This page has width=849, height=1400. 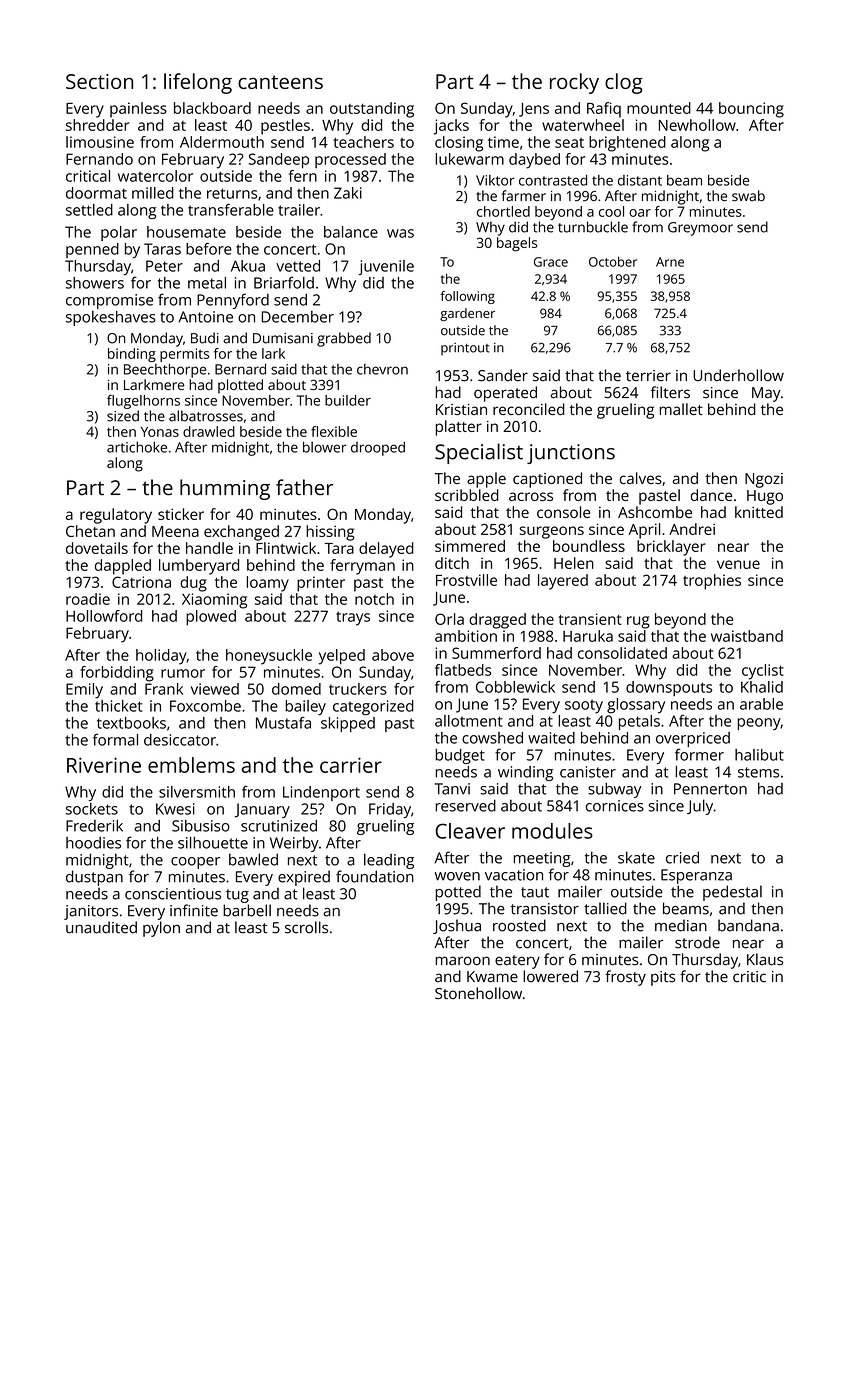 What do you see at coordinates (161, 657) in the page?
I see `holiday` at bounding box center [161, 657].
